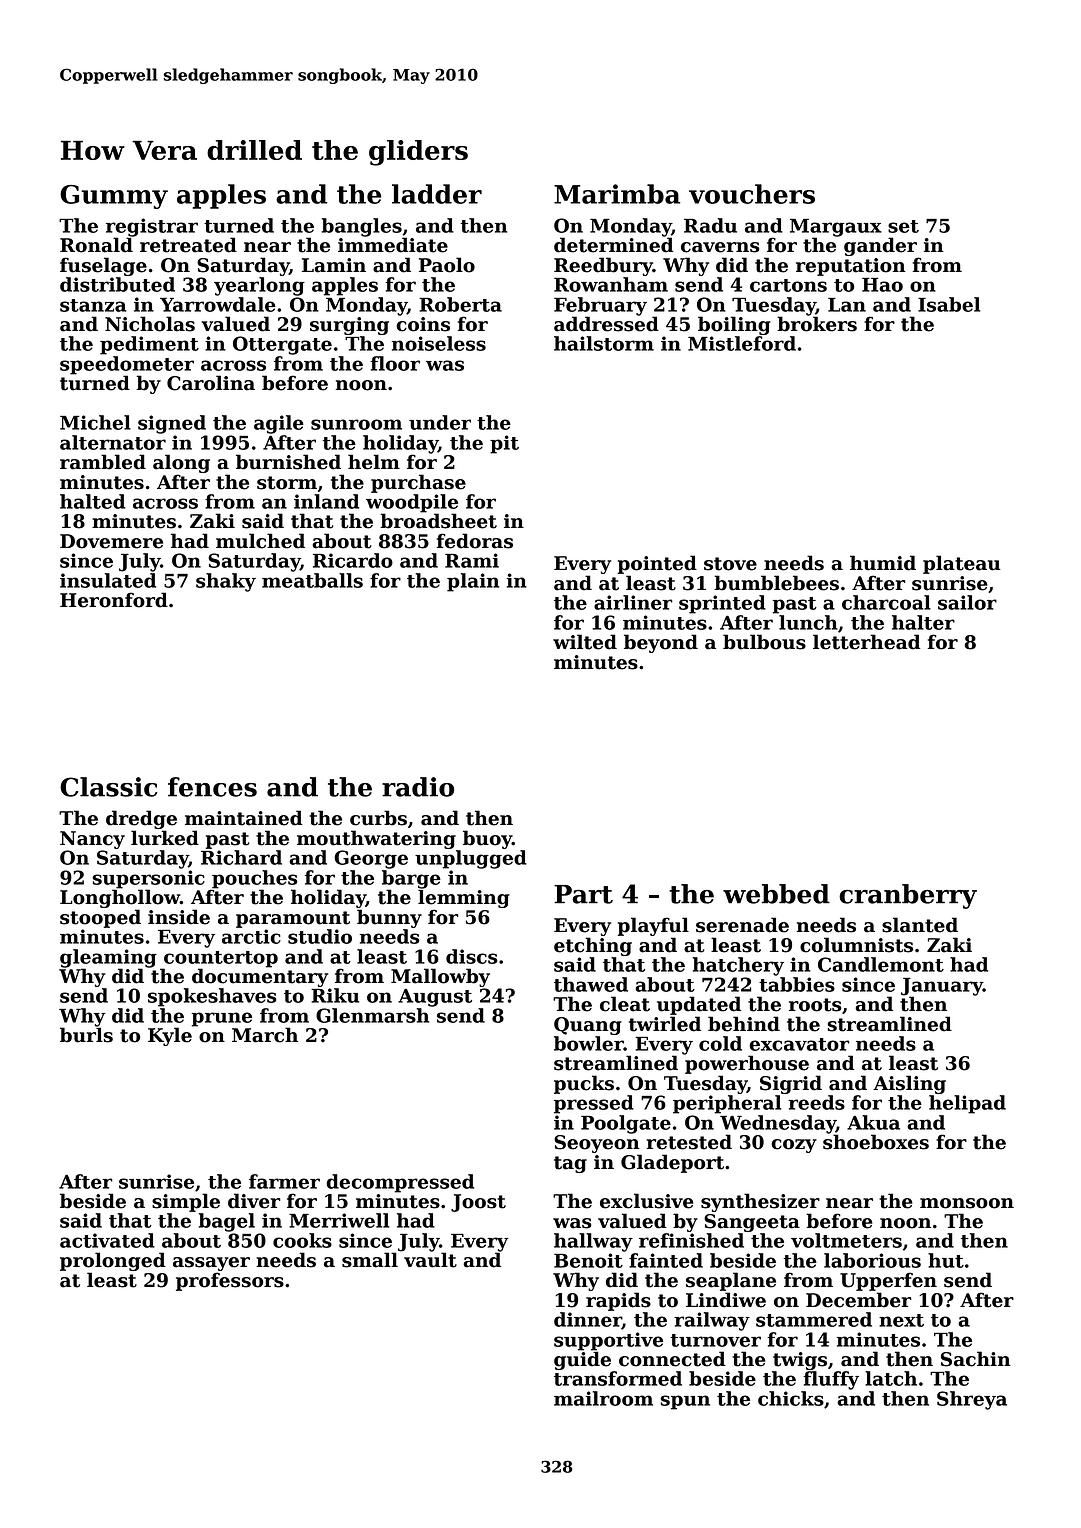 This document has height=1528, width=1081. I want to click on ladder, so click(437, 194).
